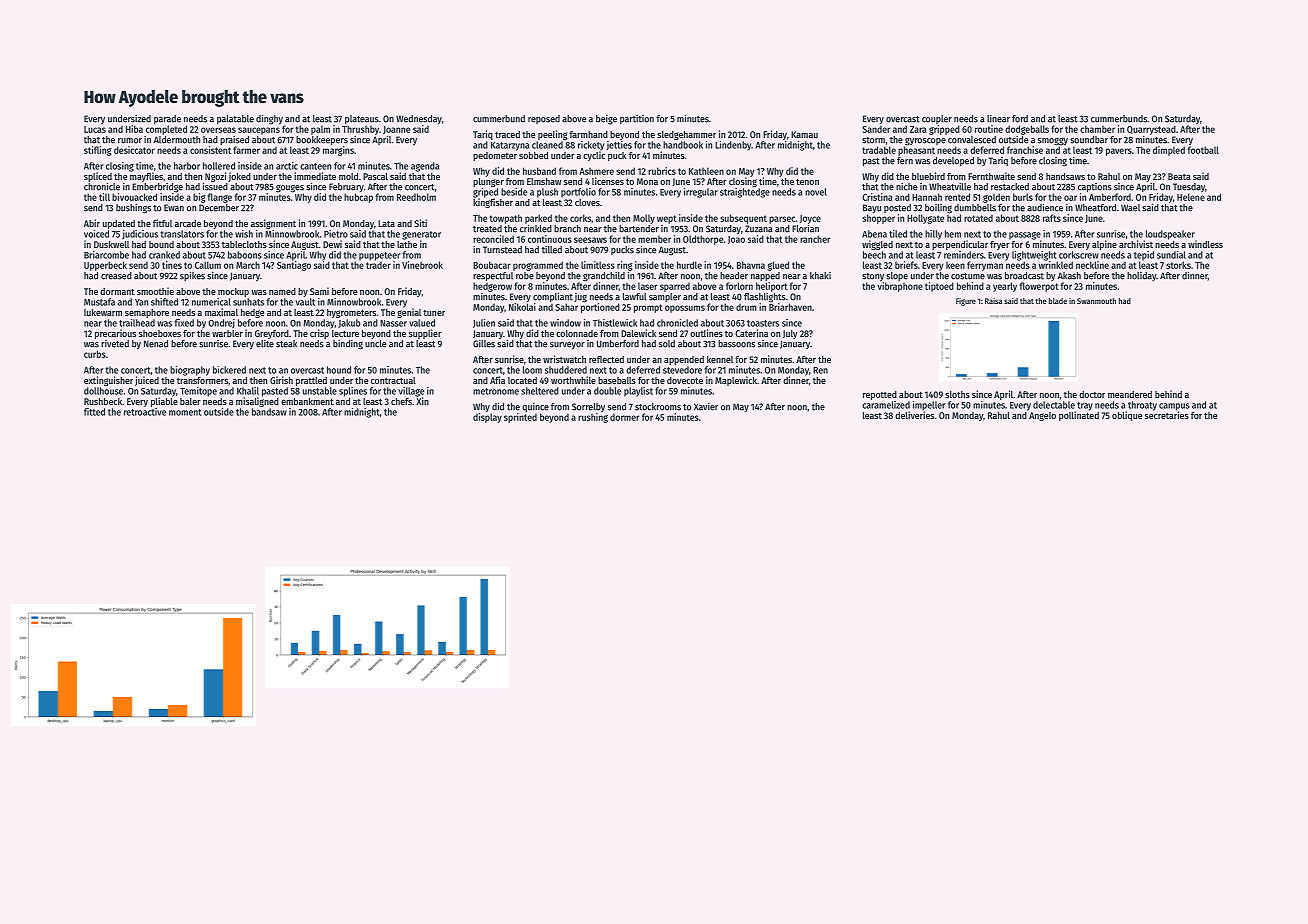  What do you see at coordinates (918, 129) in the screenshot?
I see `Zara` at bounding box center [918, 129].
